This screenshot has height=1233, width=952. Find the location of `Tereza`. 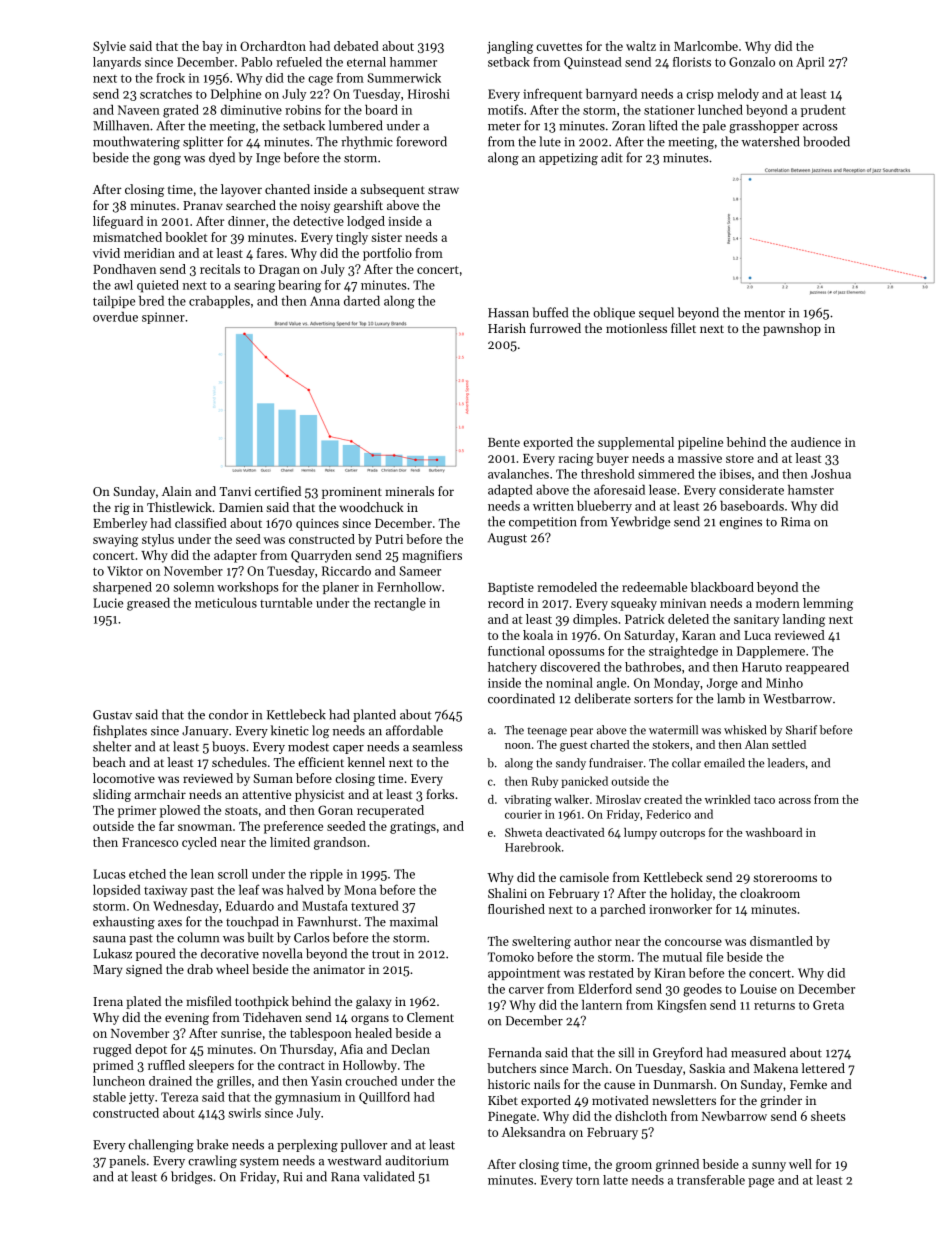

Tereza is located at coordinates (179, 1097).
